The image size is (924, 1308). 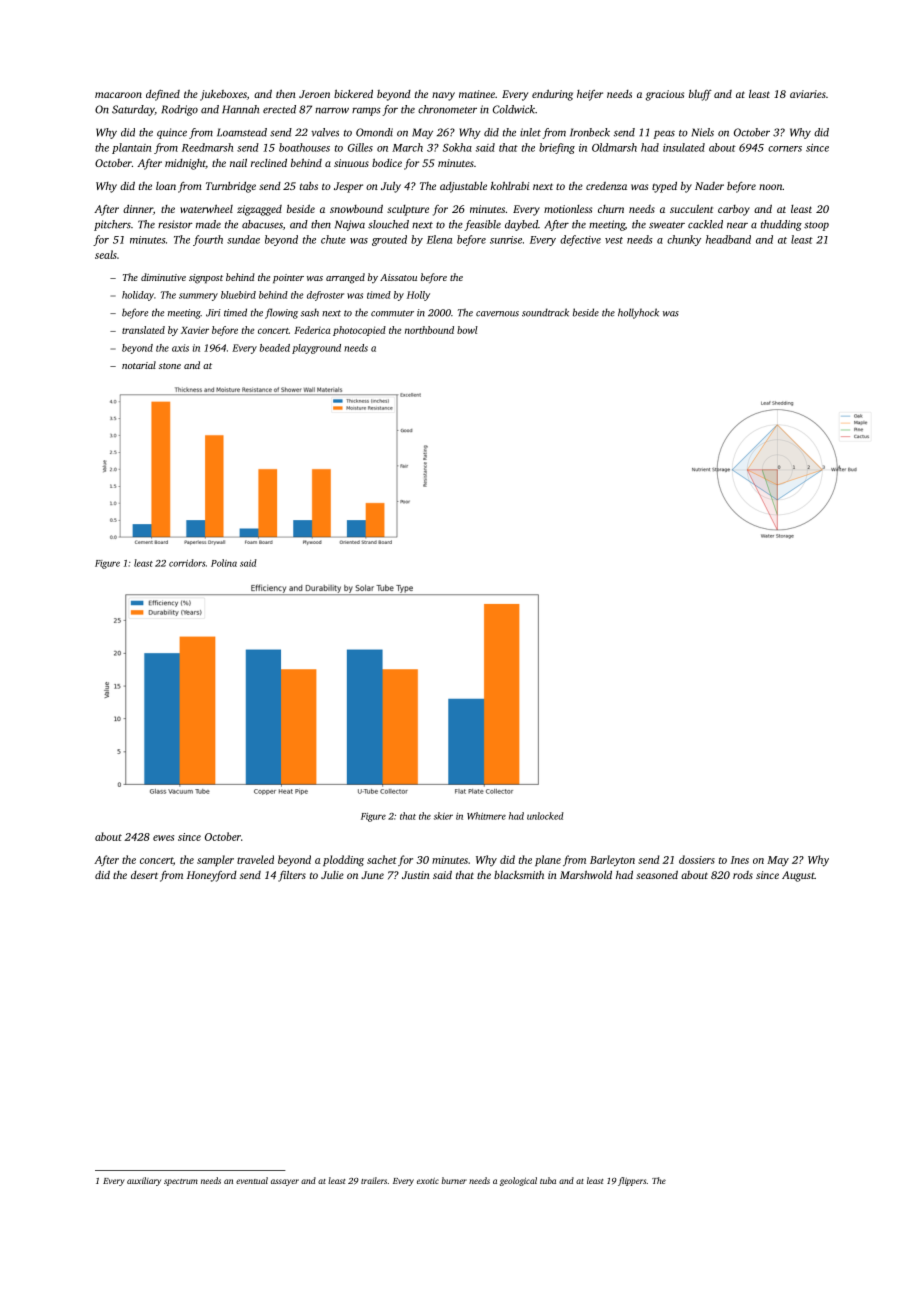 I want to click on Whitmere, so click(x=486, y=816).
